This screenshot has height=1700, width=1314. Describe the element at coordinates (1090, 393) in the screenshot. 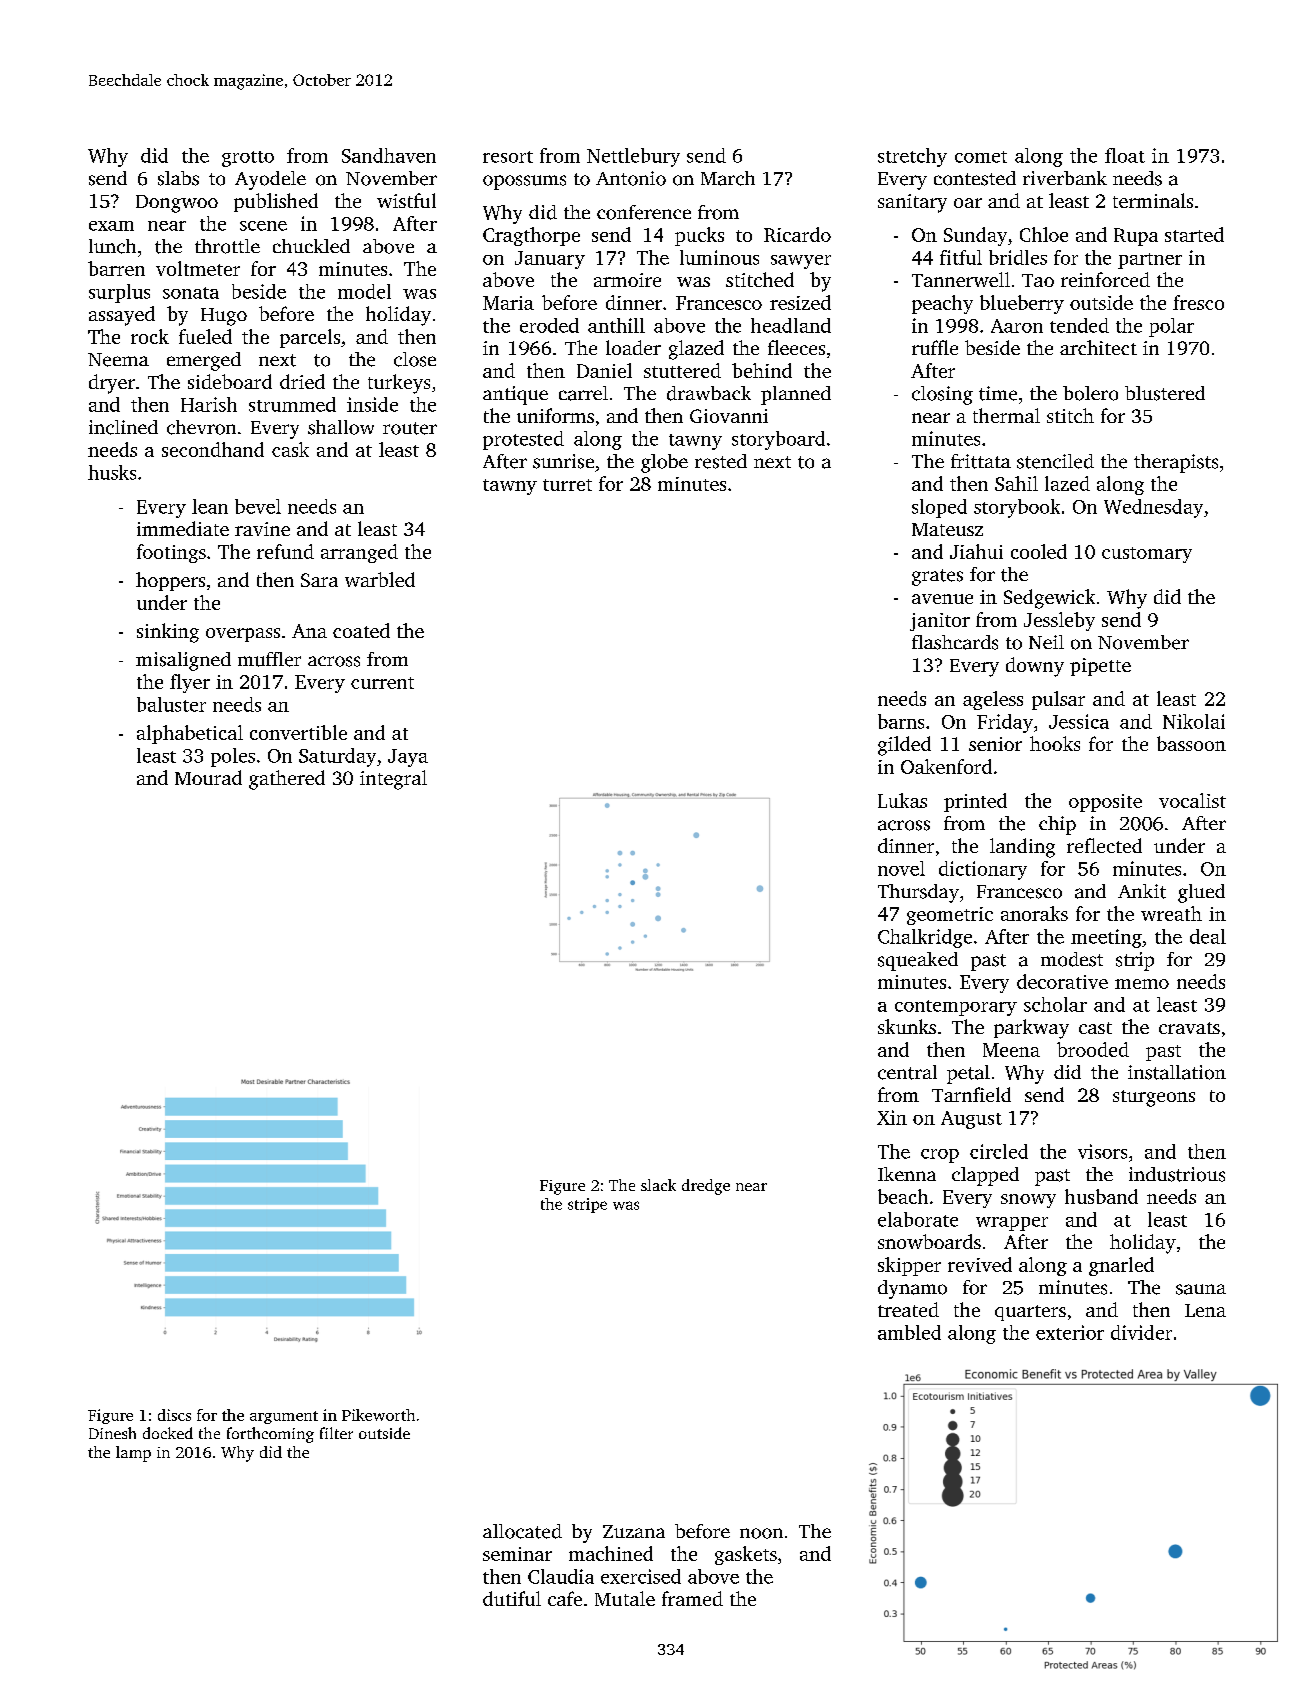

I see `bolero` at that location.
